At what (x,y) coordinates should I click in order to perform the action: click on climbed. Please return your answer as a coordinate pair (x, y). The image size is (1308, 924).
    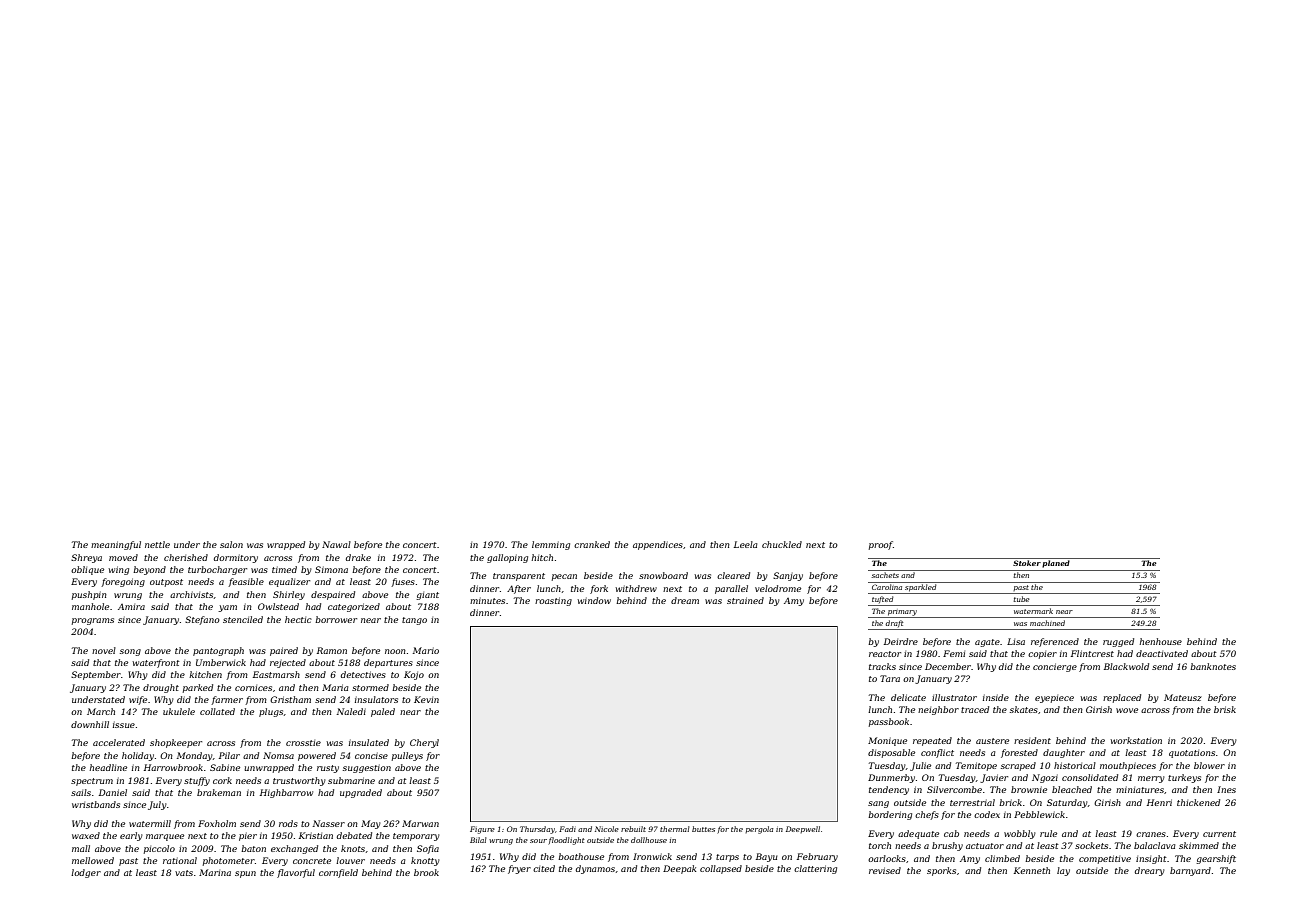
    Looking at the image, I should click on (1002, 858).
